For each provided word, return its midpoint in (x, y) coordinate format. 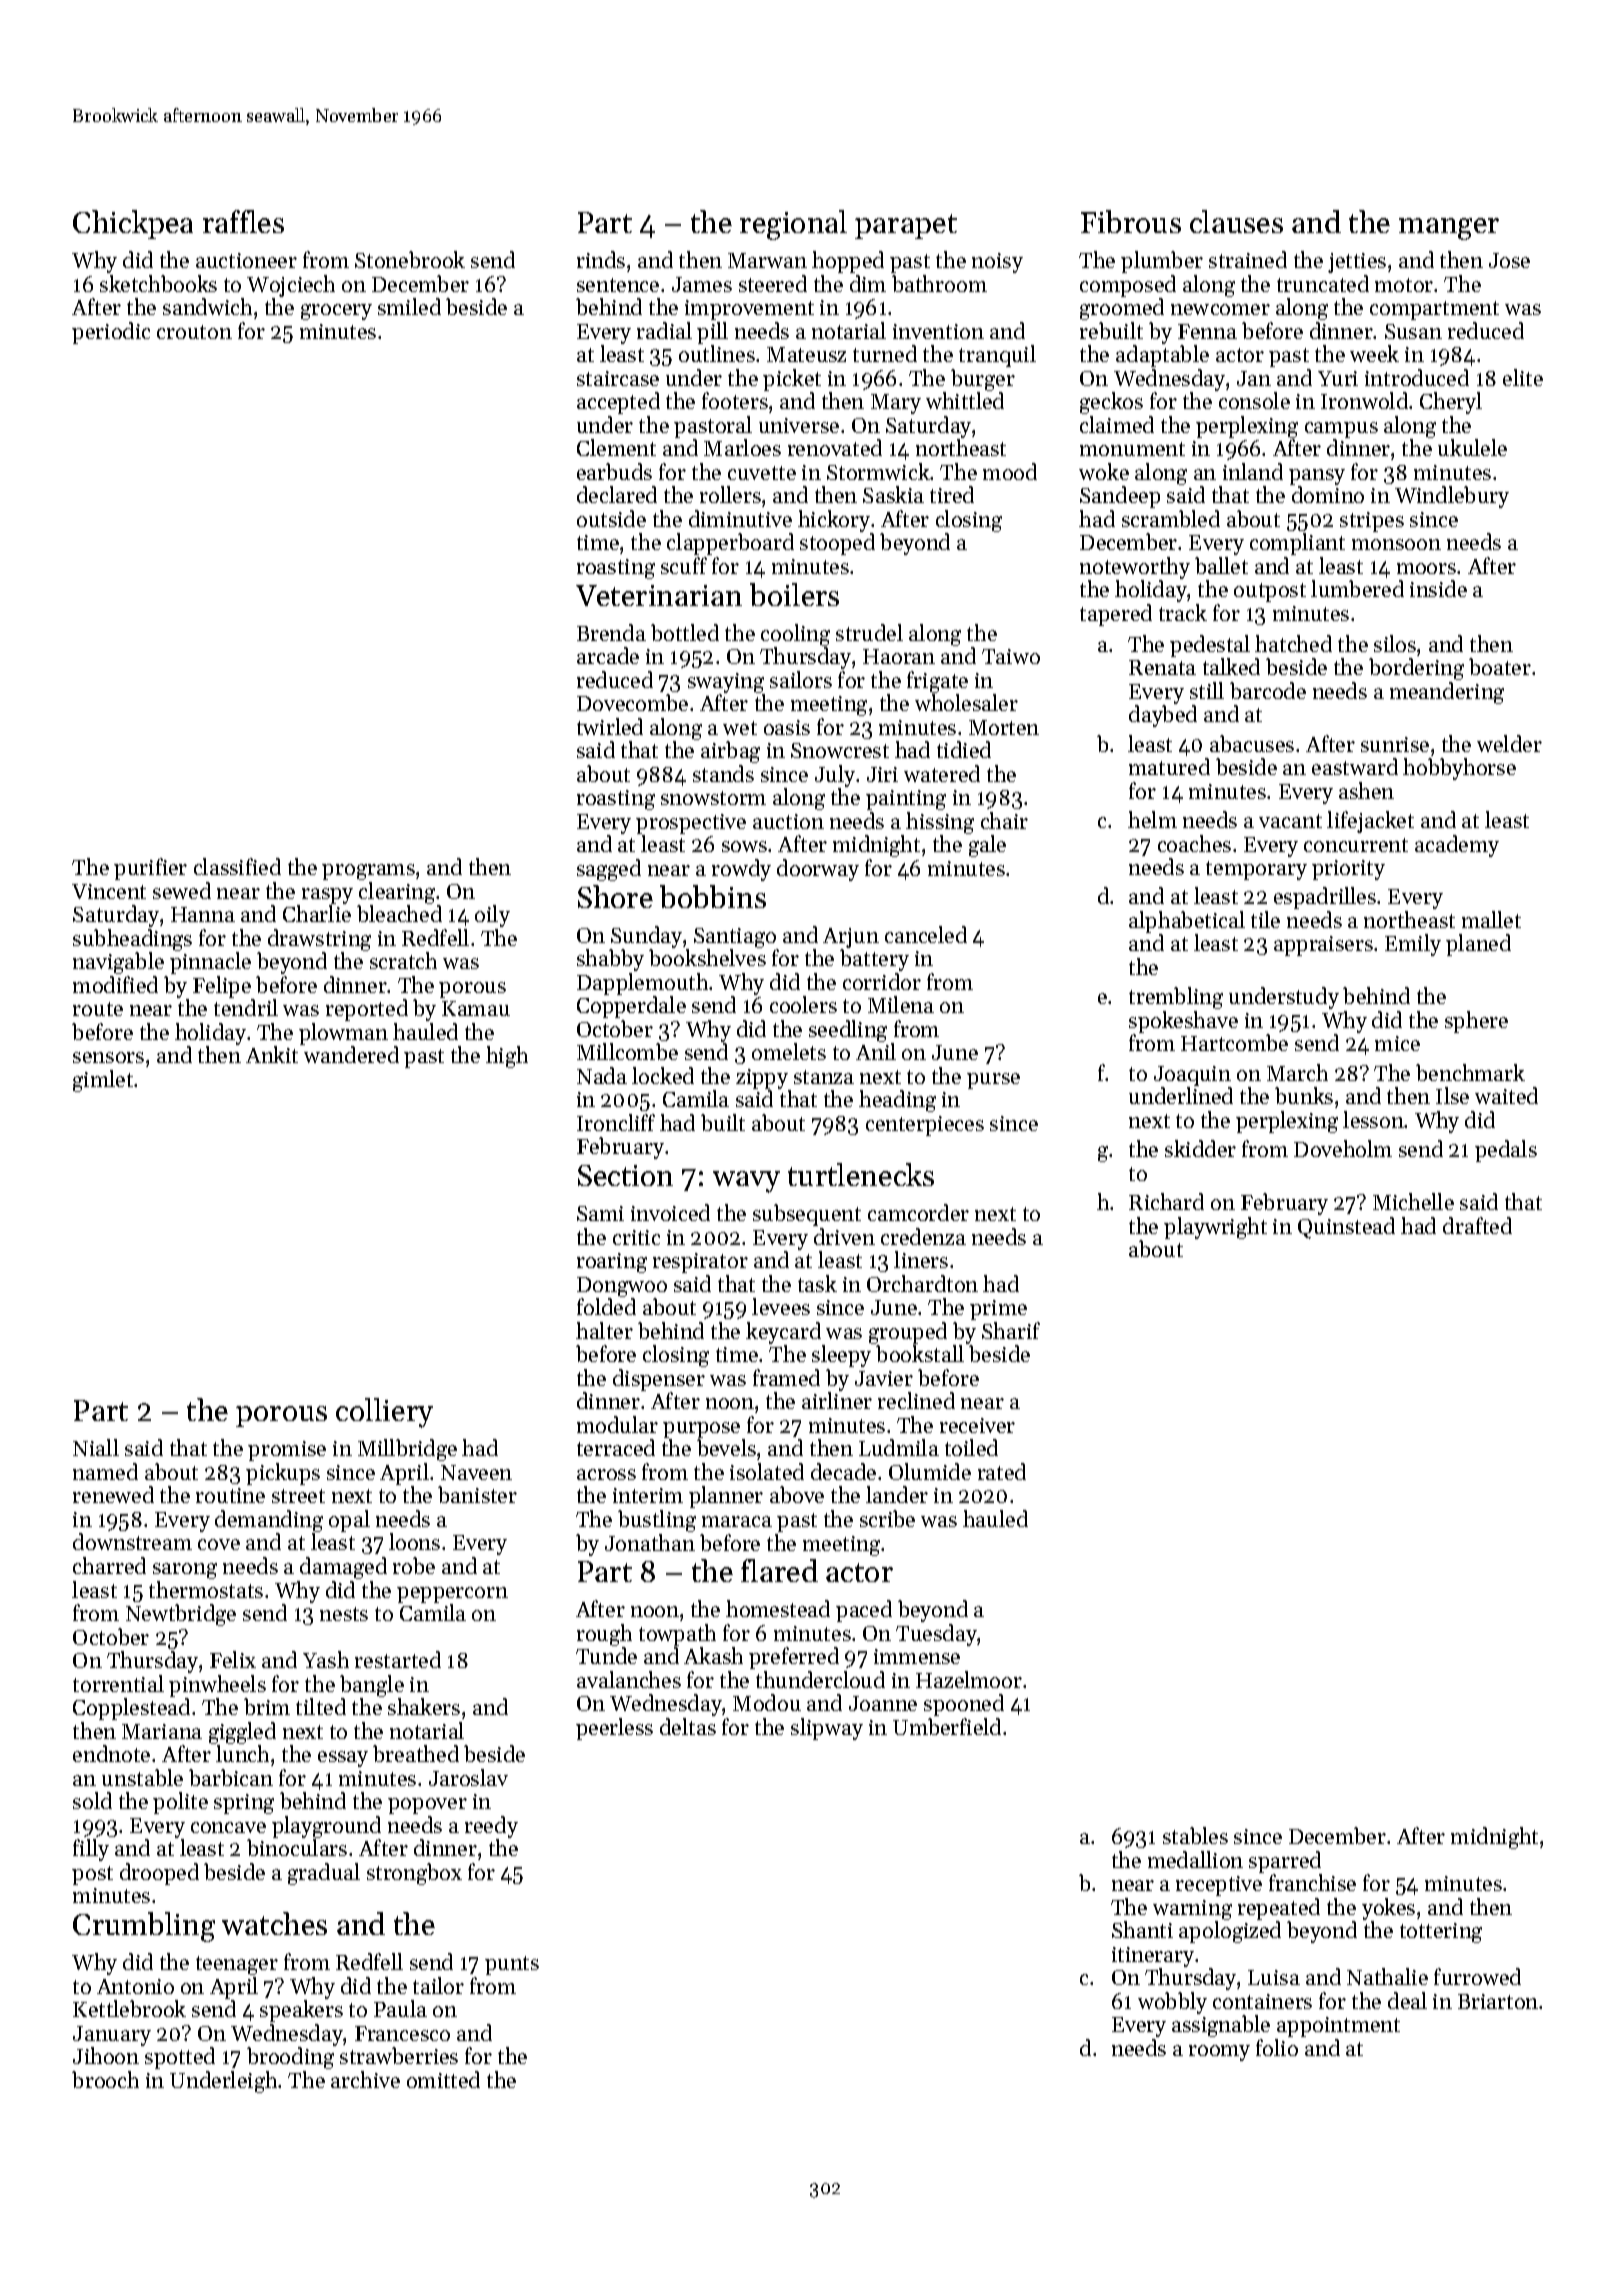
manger (1449, 229)
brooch (105, 2079)
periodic (111, 333)
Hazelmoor (969, 1679)
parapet (906, 226)
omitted (443, 2079)
